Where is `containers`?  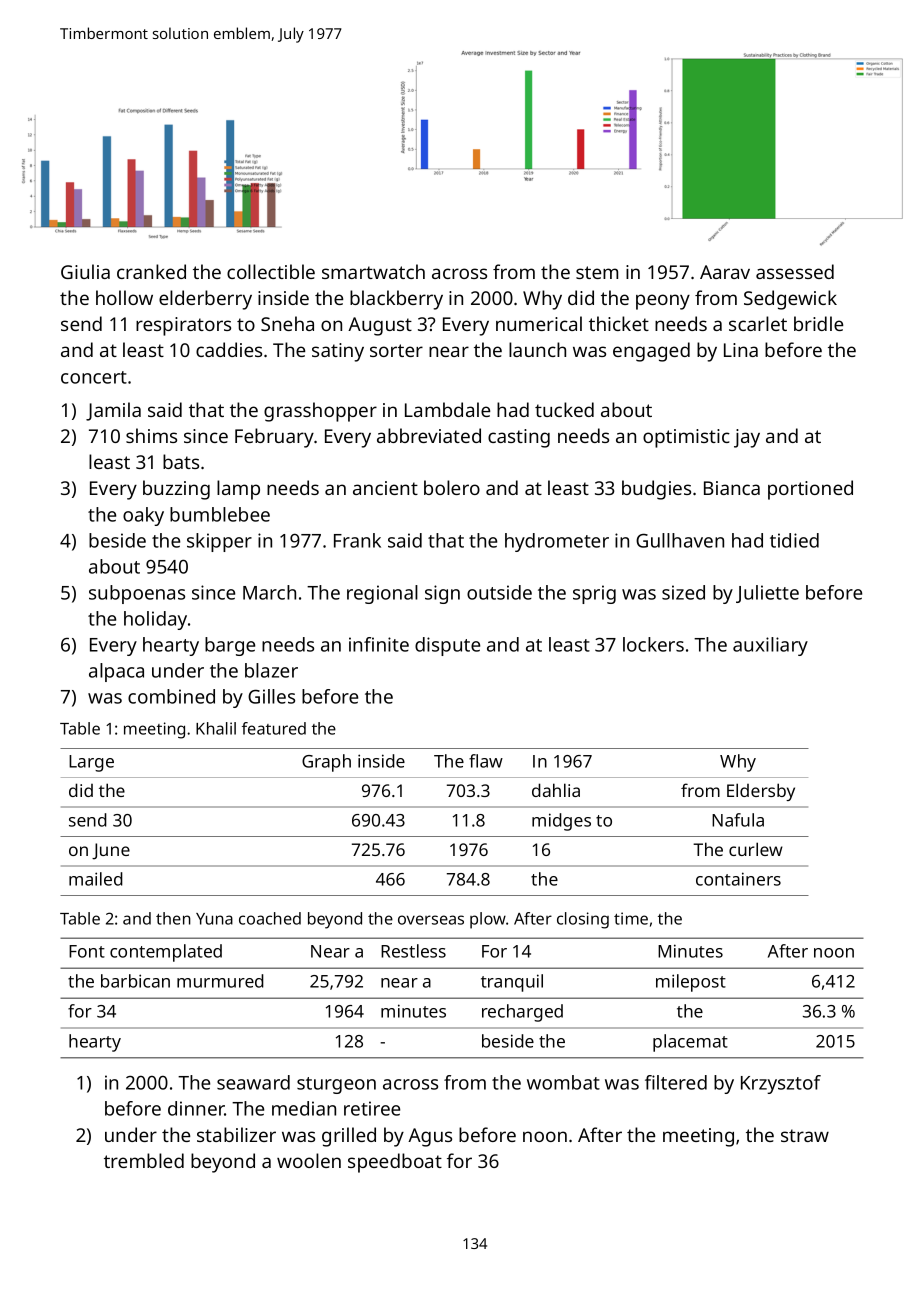 containers is located at coordinates (738, 879).
